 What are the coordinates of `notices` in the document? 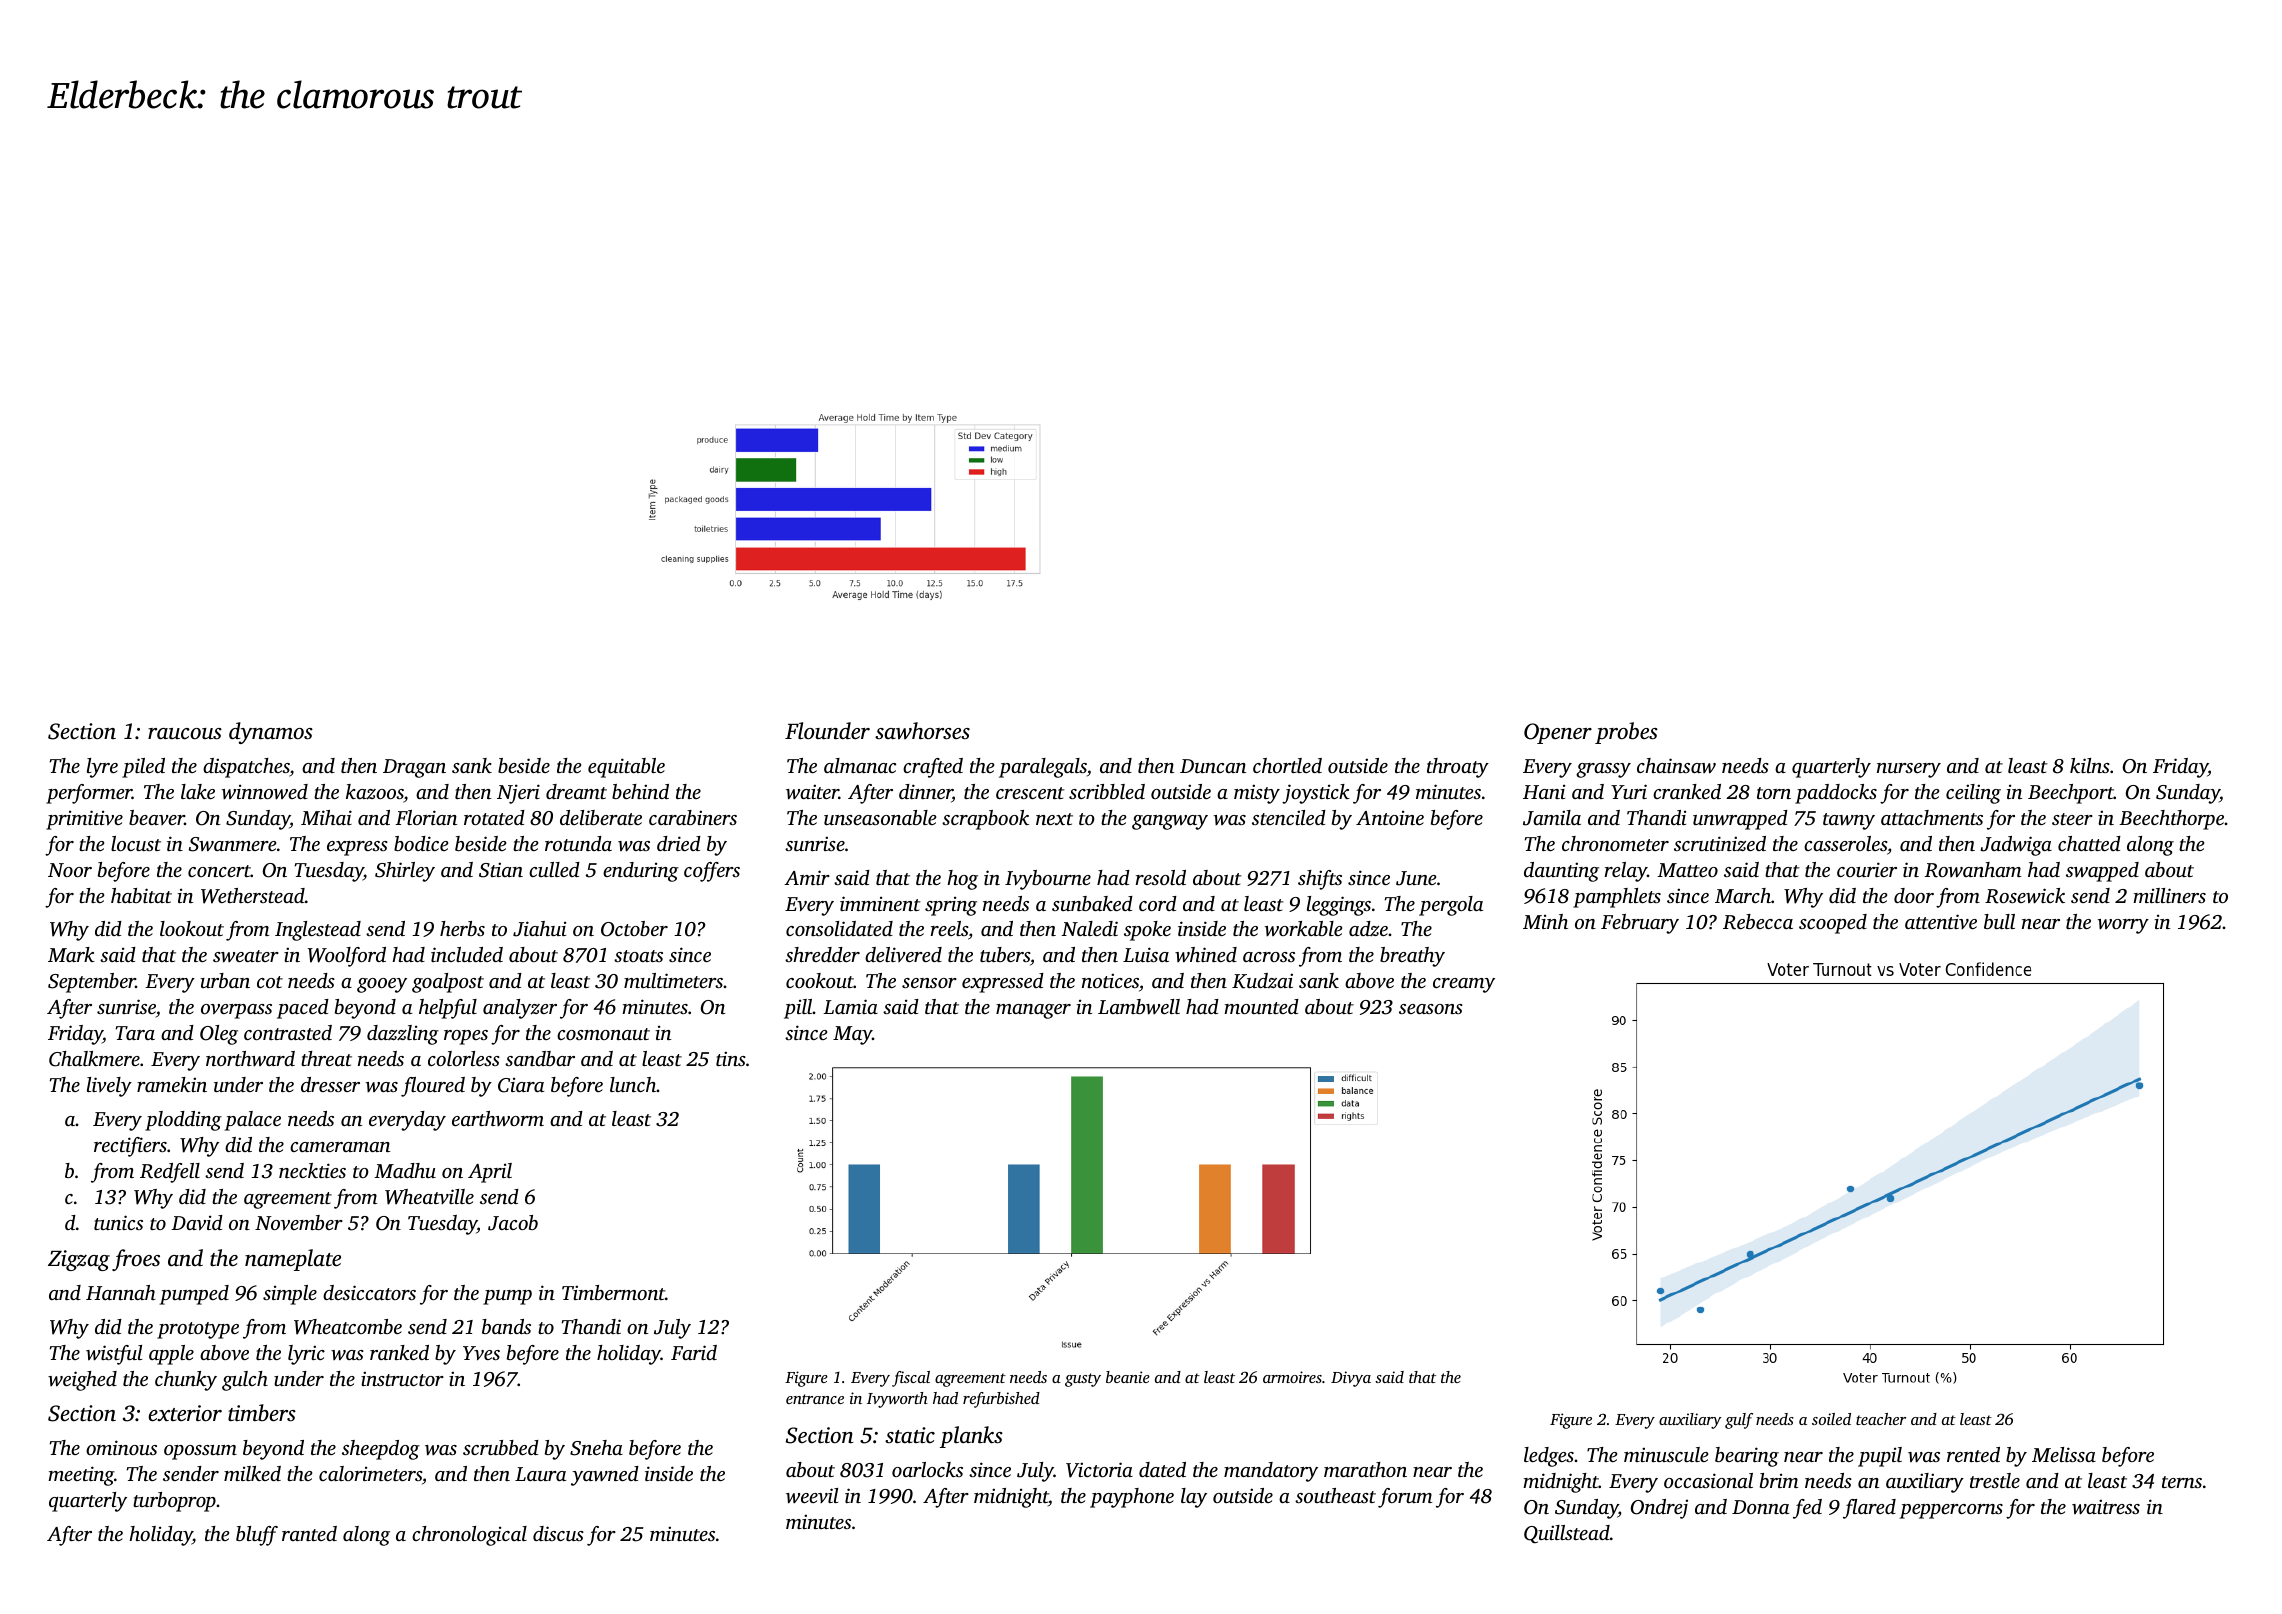 It's located at (1110, 980).
